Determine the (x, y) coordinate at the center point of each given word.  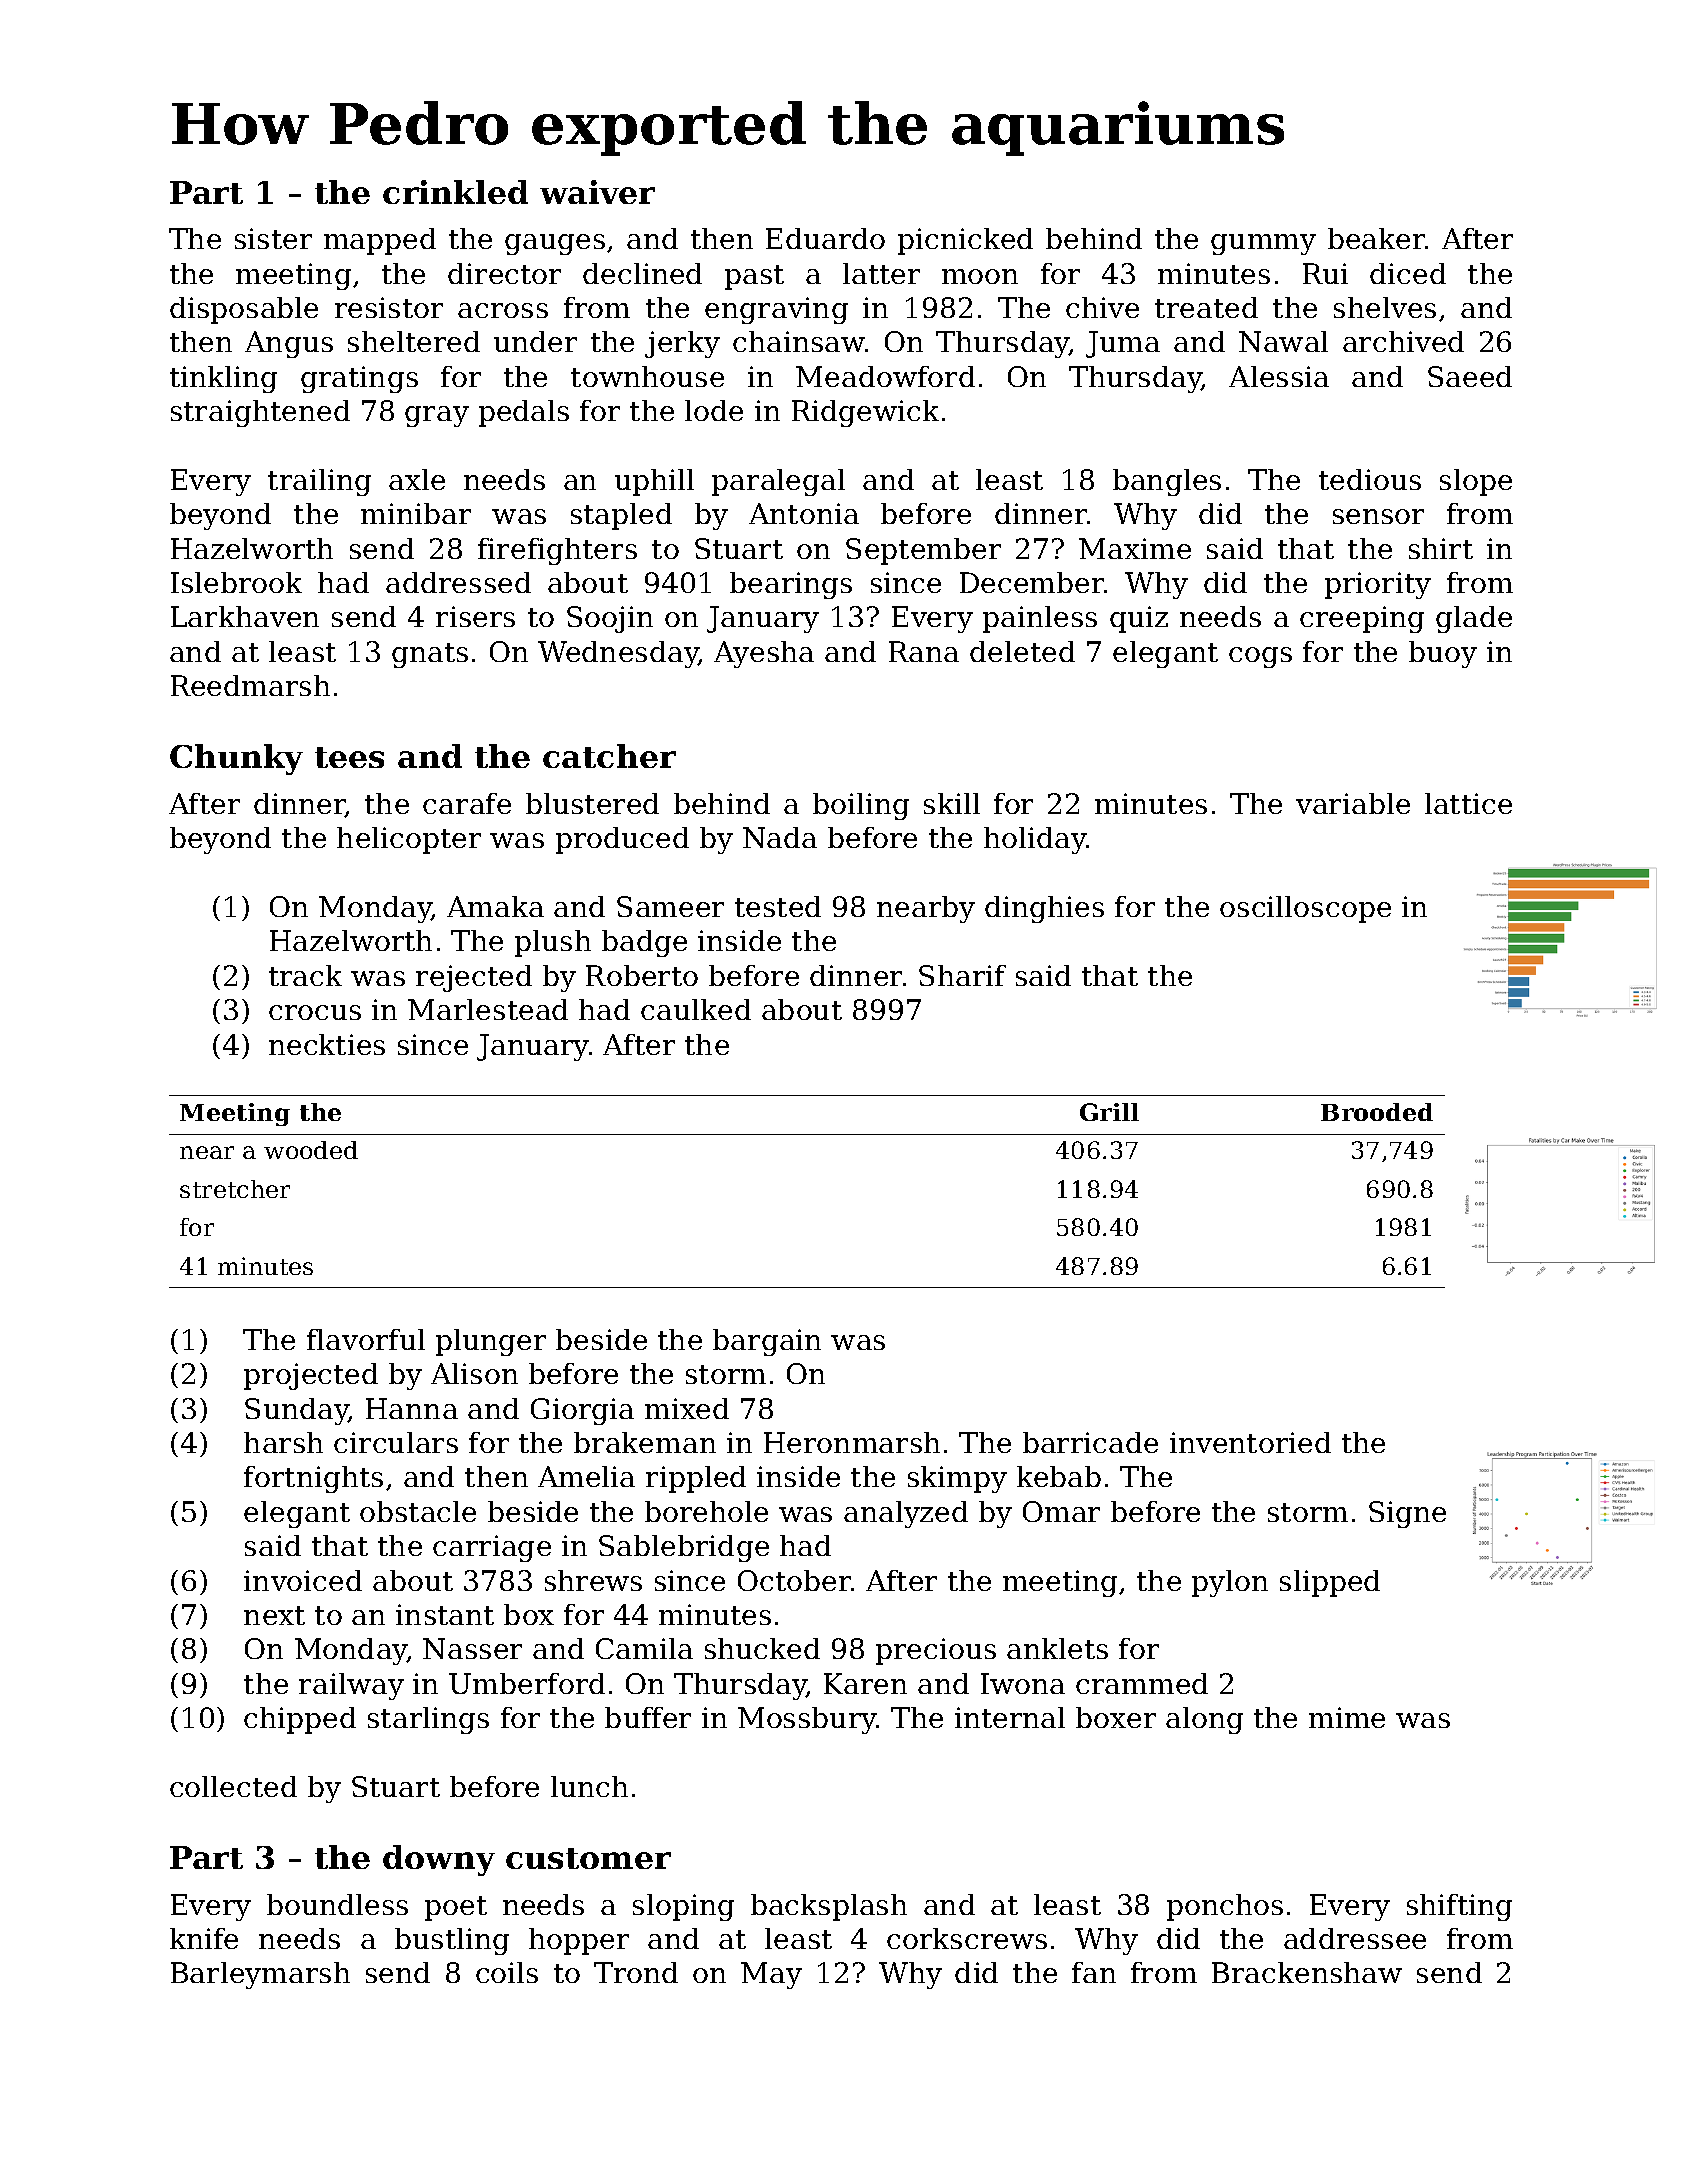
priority (1378, 585)
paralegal (778, 482)
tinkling (223, 379)
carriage (492, 1548)
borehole (706, 1511)
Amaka (495, 906)
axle (417, 479)
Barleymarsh (260, 1975)
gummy (1263, 244)
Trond (636, 1972)
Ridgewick (865, 413)
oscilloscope (1305, 909)
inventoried (1250, 1442)
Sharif (962, 975)
